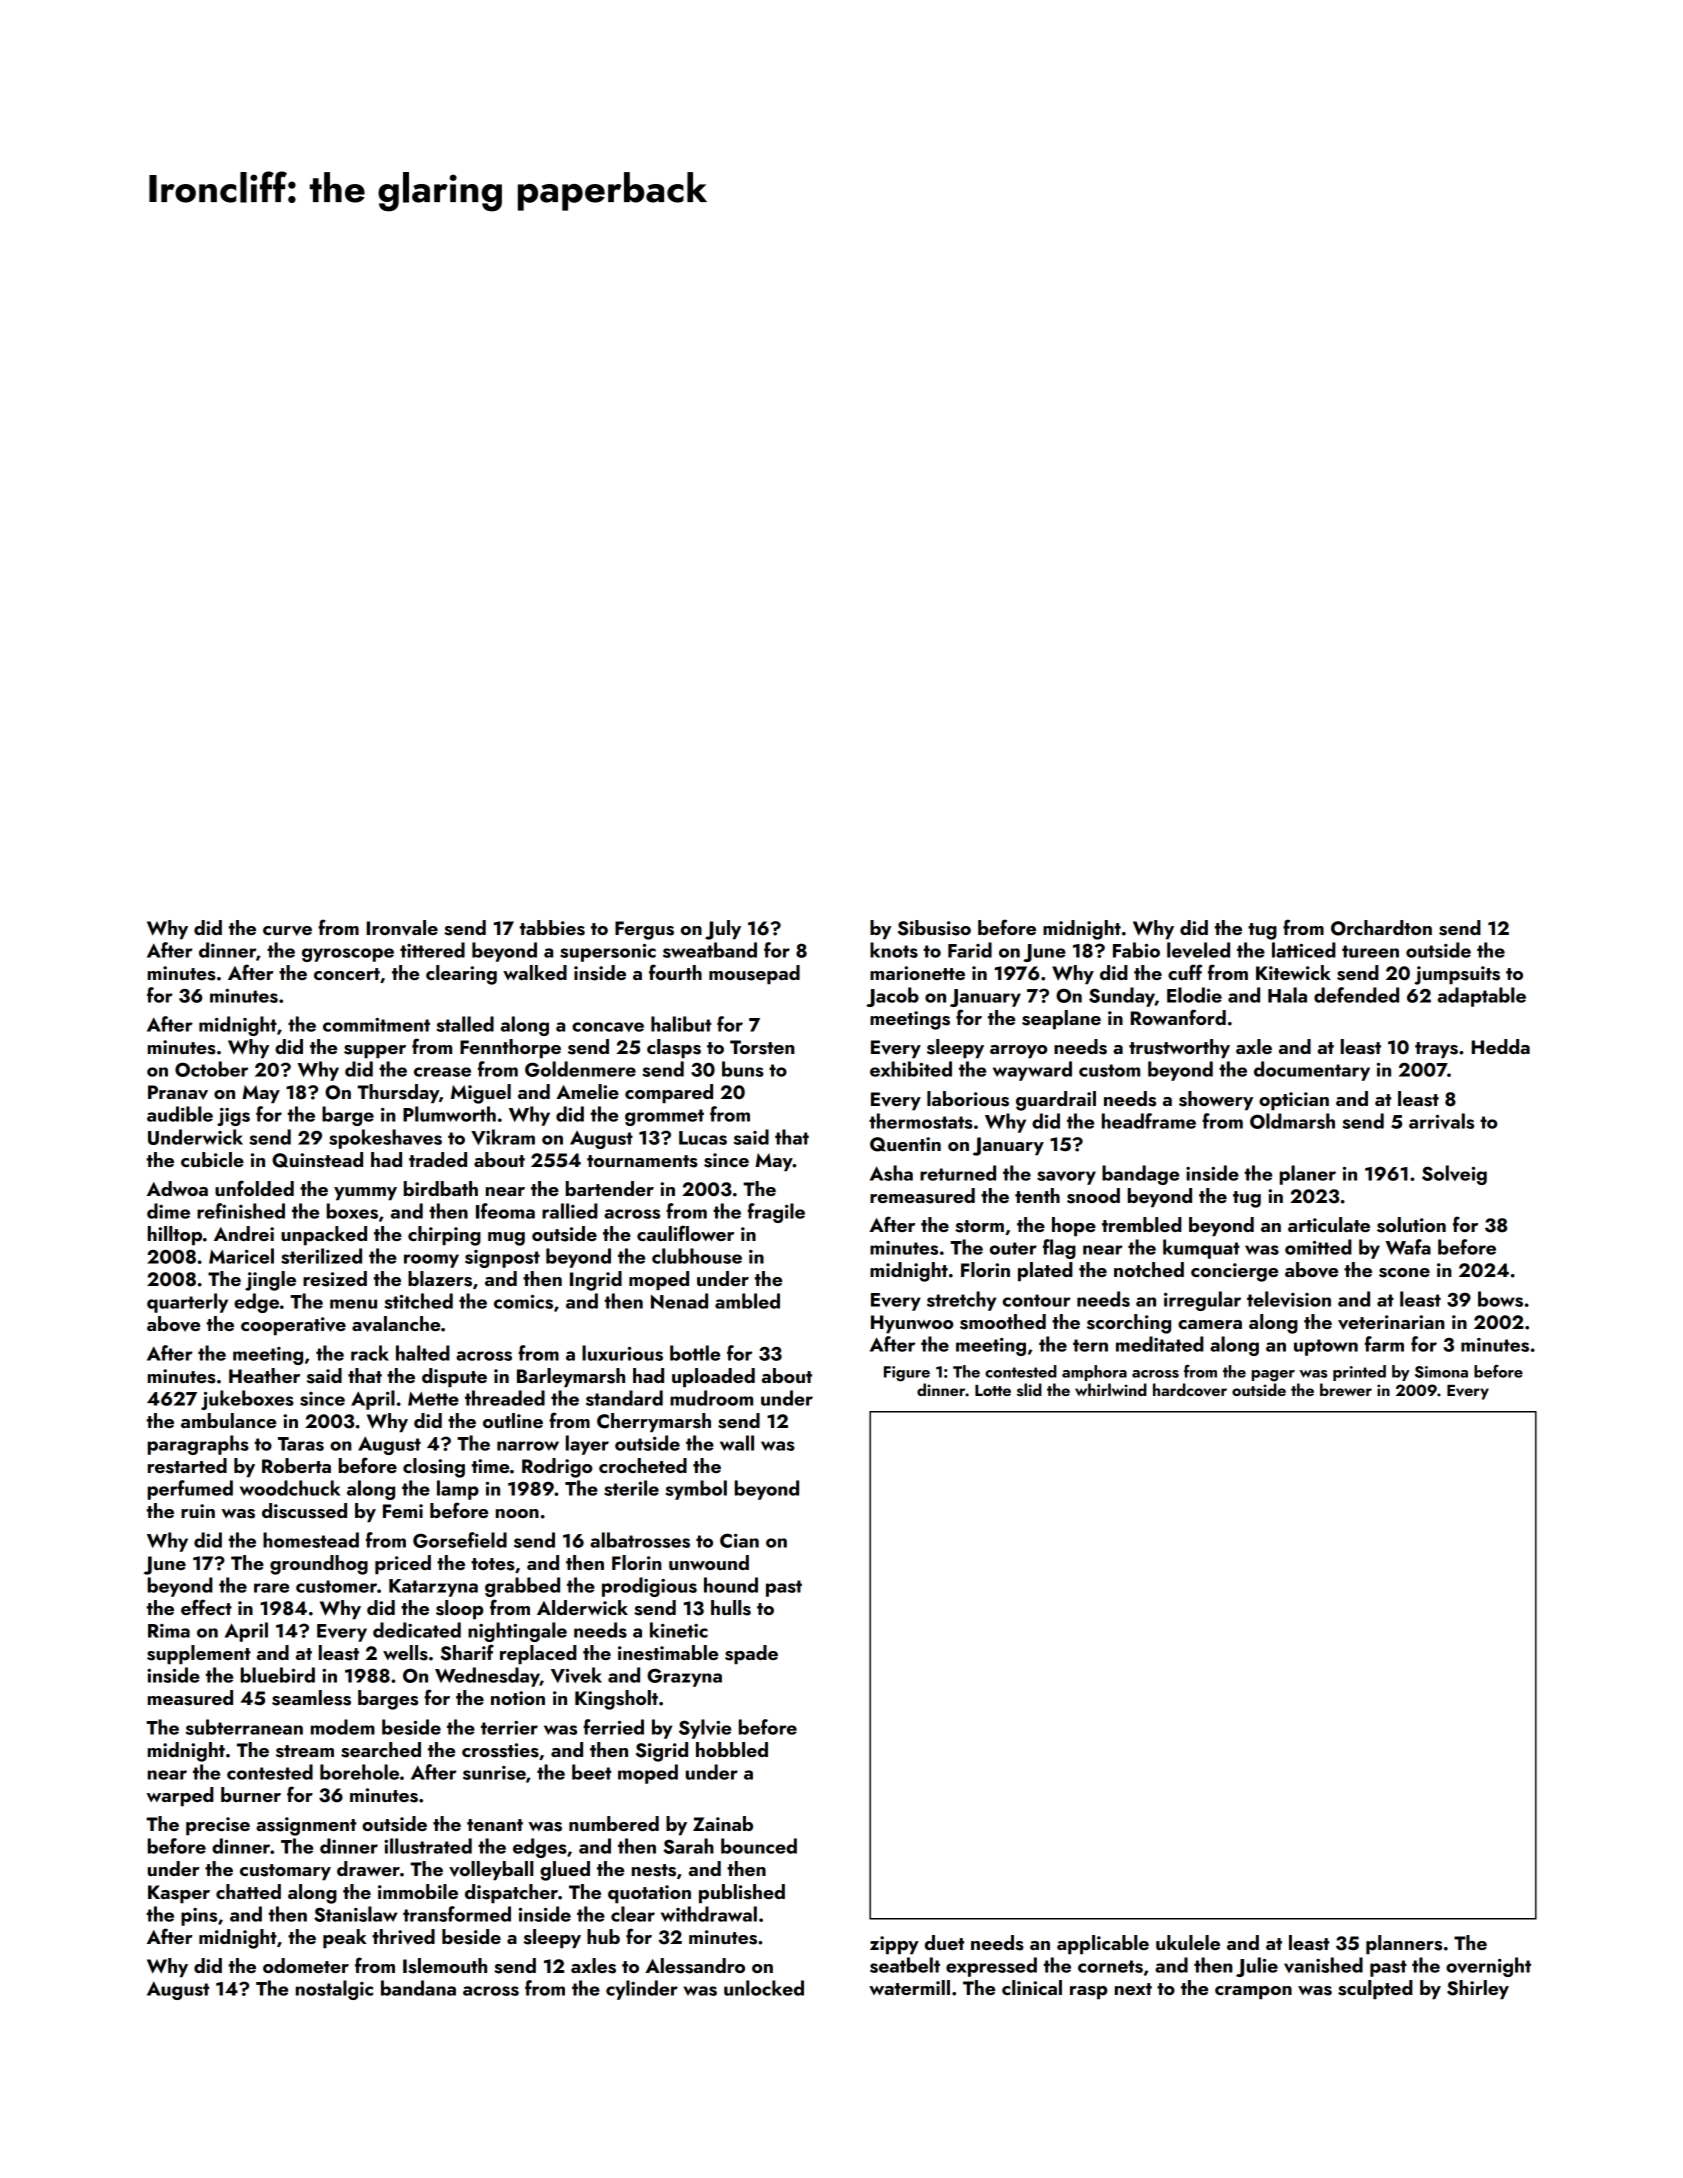  I want to click on Zainab, so click(723, 1823).
